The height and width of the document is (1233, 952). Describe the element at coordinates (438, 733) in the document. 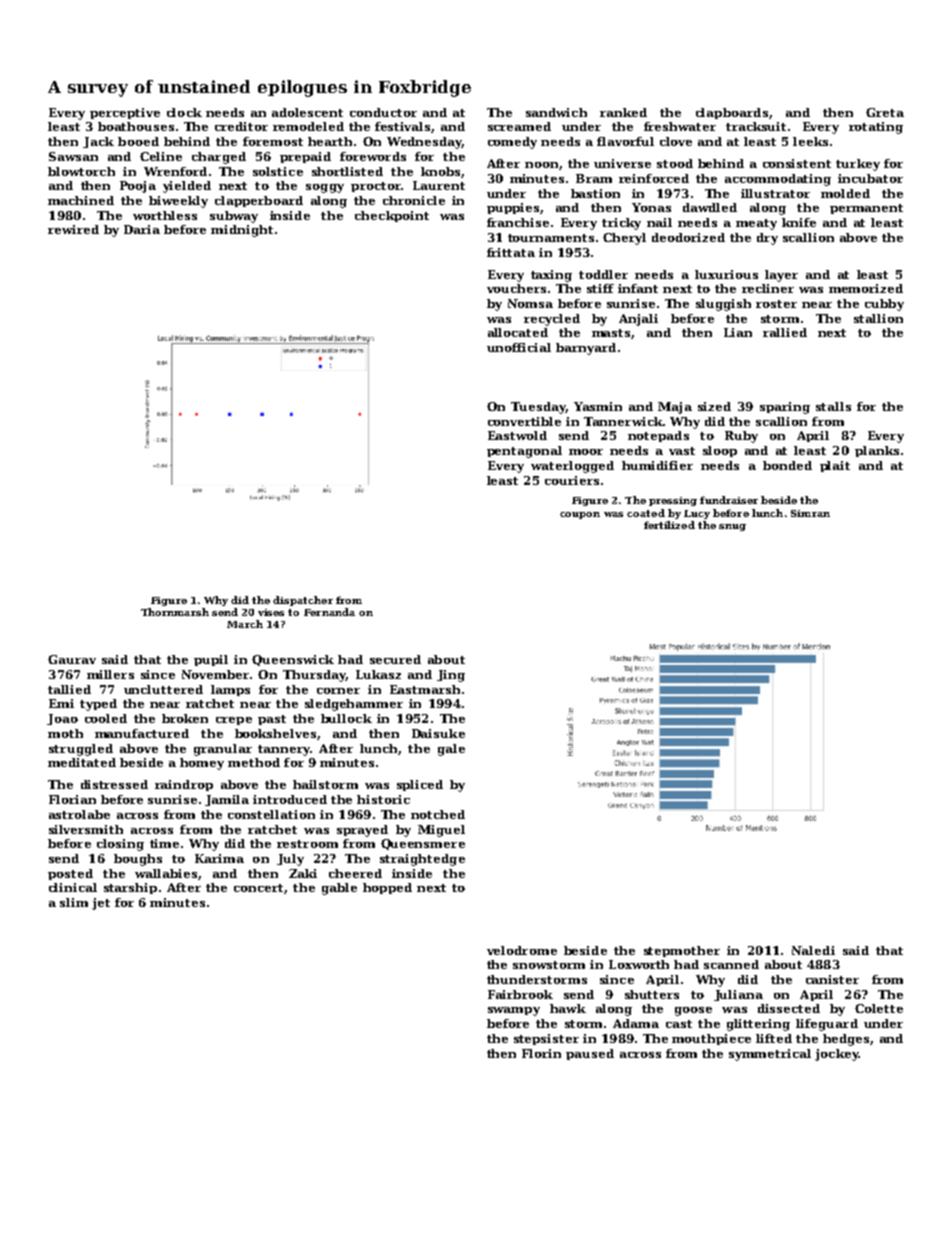

I see `Daisuke` at that location.
